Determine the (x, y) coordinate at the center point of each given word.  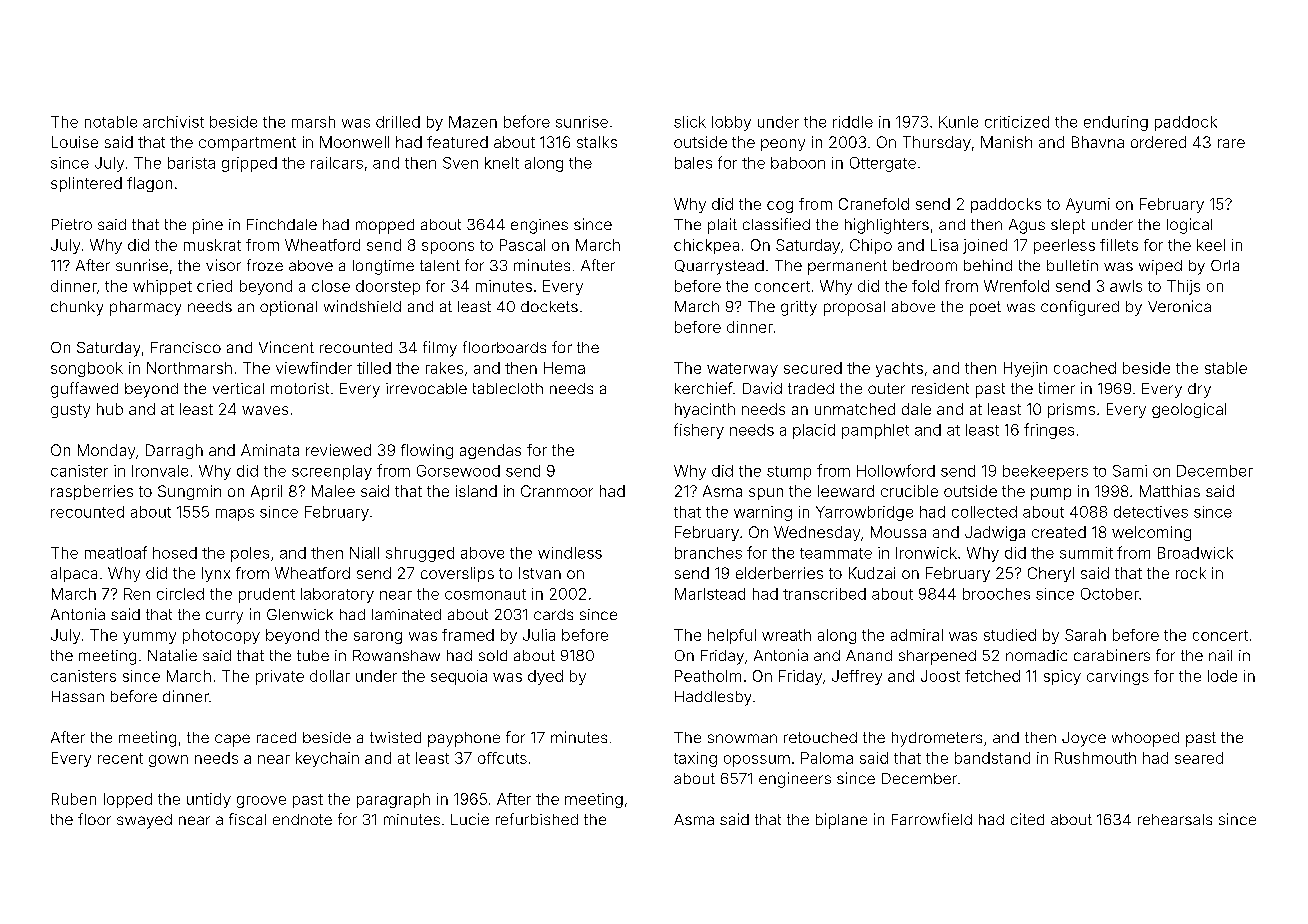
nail (1220, 655)
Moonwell (354, 142)
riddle (853, 122)
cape (232, 740)
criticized (1017, 122)
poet (985, 308)
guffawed (84, 390)
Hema (564, 368)
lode (1222, 676)
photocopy (221, 636)
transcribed (824, 594)
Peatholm (708, 676)
